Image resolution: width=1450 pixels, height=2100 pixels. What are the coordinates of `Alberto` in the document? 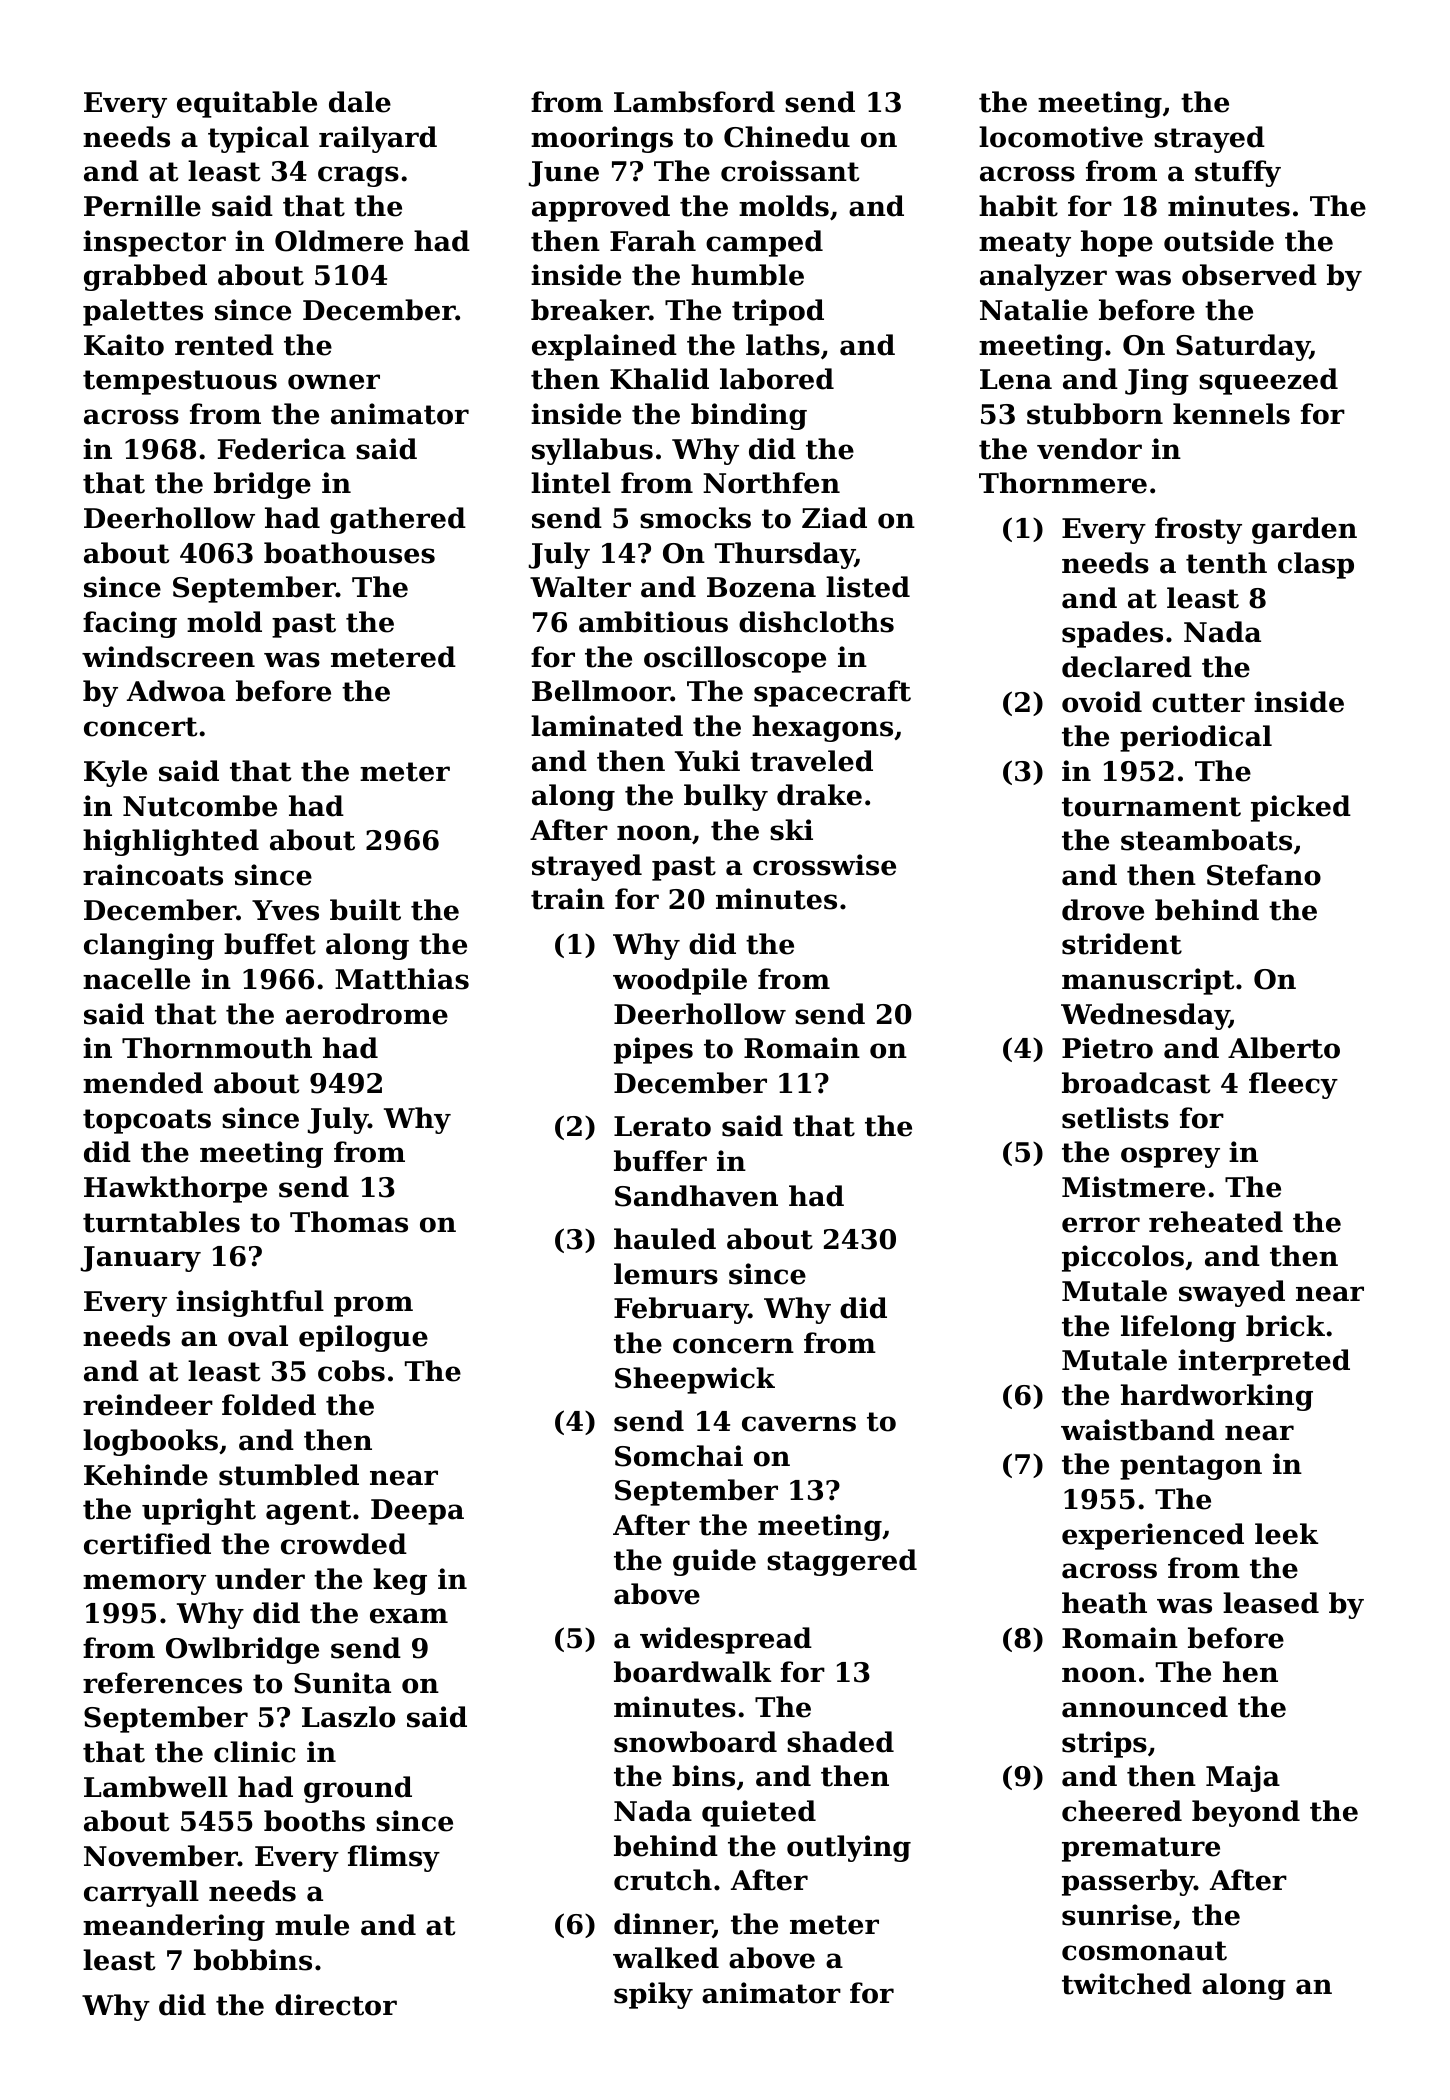 It's located at (1284, 1048).
